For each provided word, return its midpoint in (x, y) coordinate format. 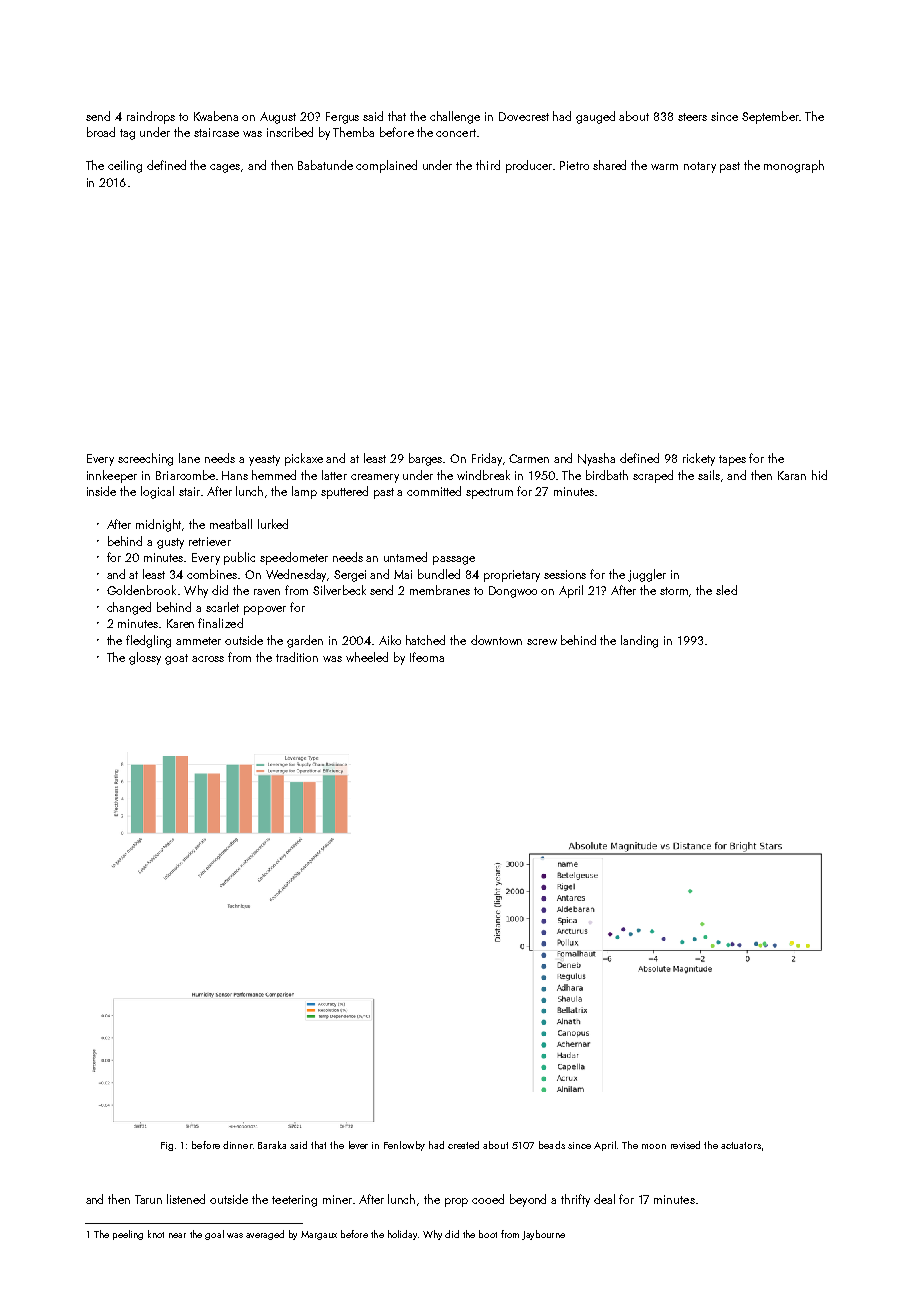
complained (386, 166)
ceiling (125, 166)
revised (685, 1145)
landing (639, 641)
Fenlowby (404, 1146)
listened (186, 1199)
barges (426, 459)
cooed (488, 1199)
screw (542, 642)
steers (692, 117)
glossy (145, 658)
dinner (238, 1145)
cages (225, 168)
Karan (792, 475)
